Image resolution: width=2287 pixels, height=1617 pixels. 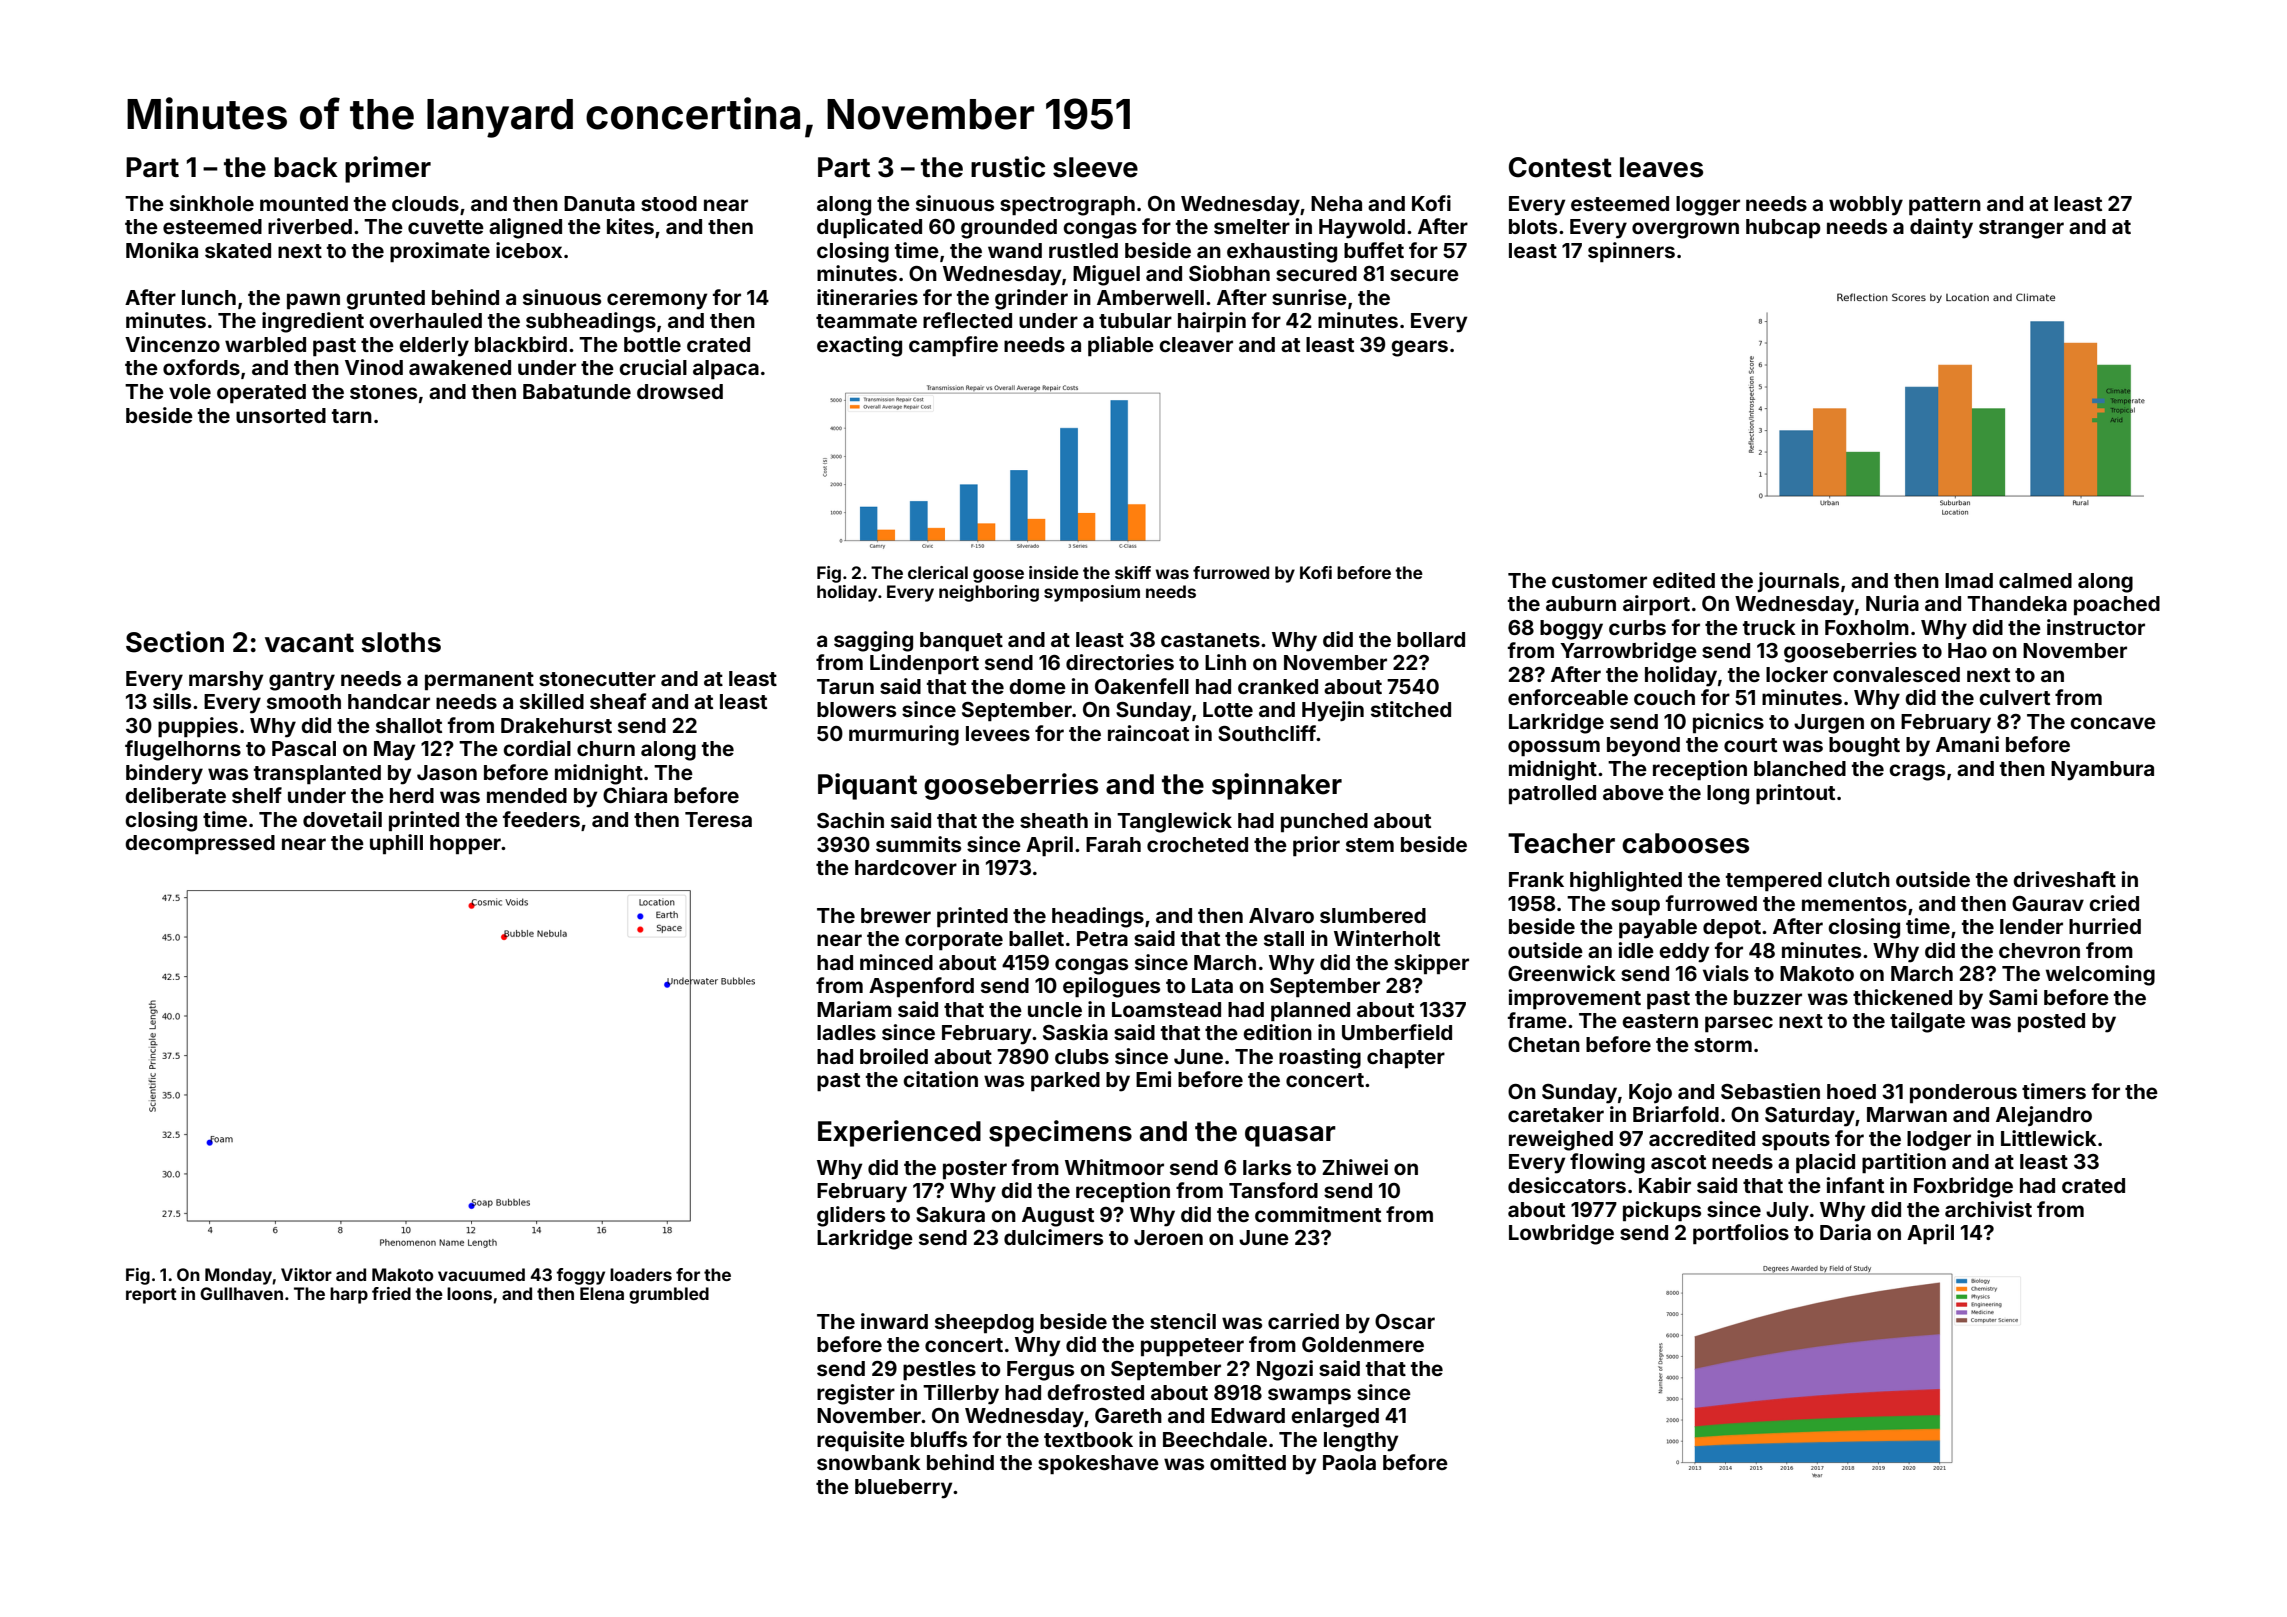 I want to click on leaves, so click(x=1661, y=167).
